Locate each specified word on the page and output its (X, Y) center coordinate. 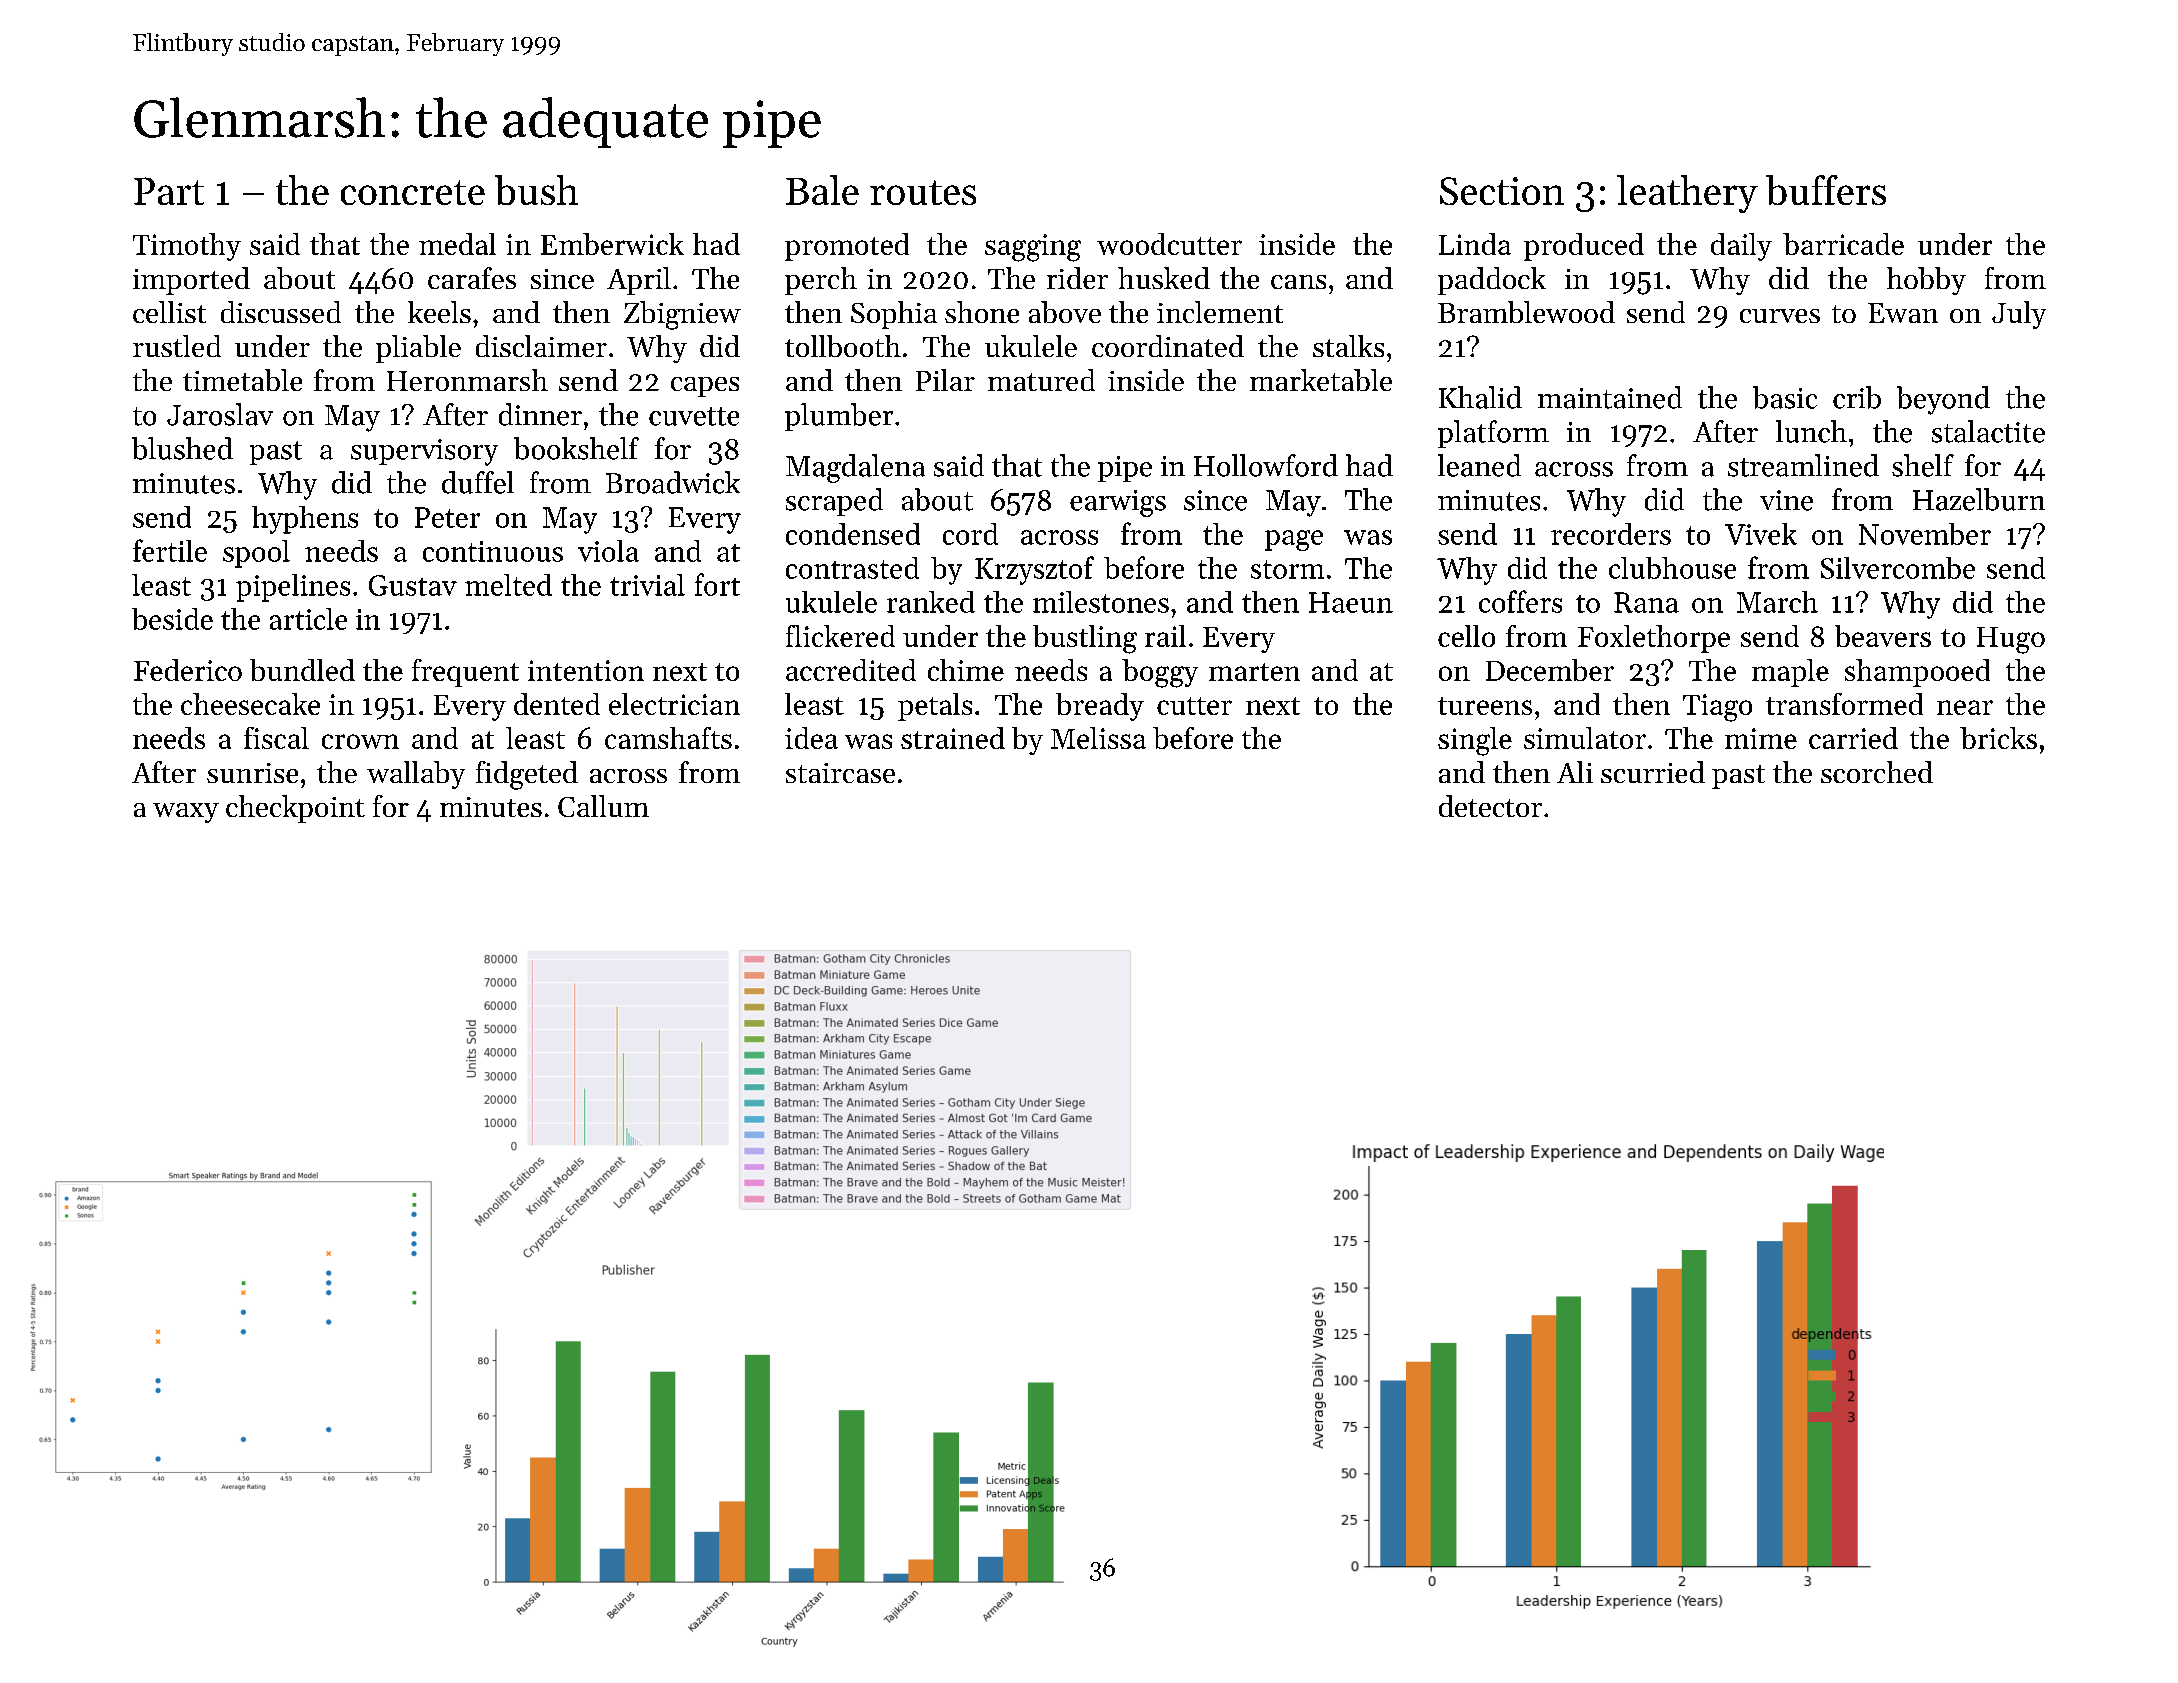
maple (1790, 673)
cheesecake (250, 704)
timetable (242, 380)
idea (811, 738)
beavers (1883, 636)
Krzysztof (1034, 570)
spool (256, 554)
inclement (1220, 312)
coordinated (1168, 346)
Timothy (187, 247)
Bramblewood (1526, 312)
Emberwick (612, 244)
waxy (186, 813)
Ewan (1903, 313)
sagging (1033, 248)
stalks (1348, 346)
